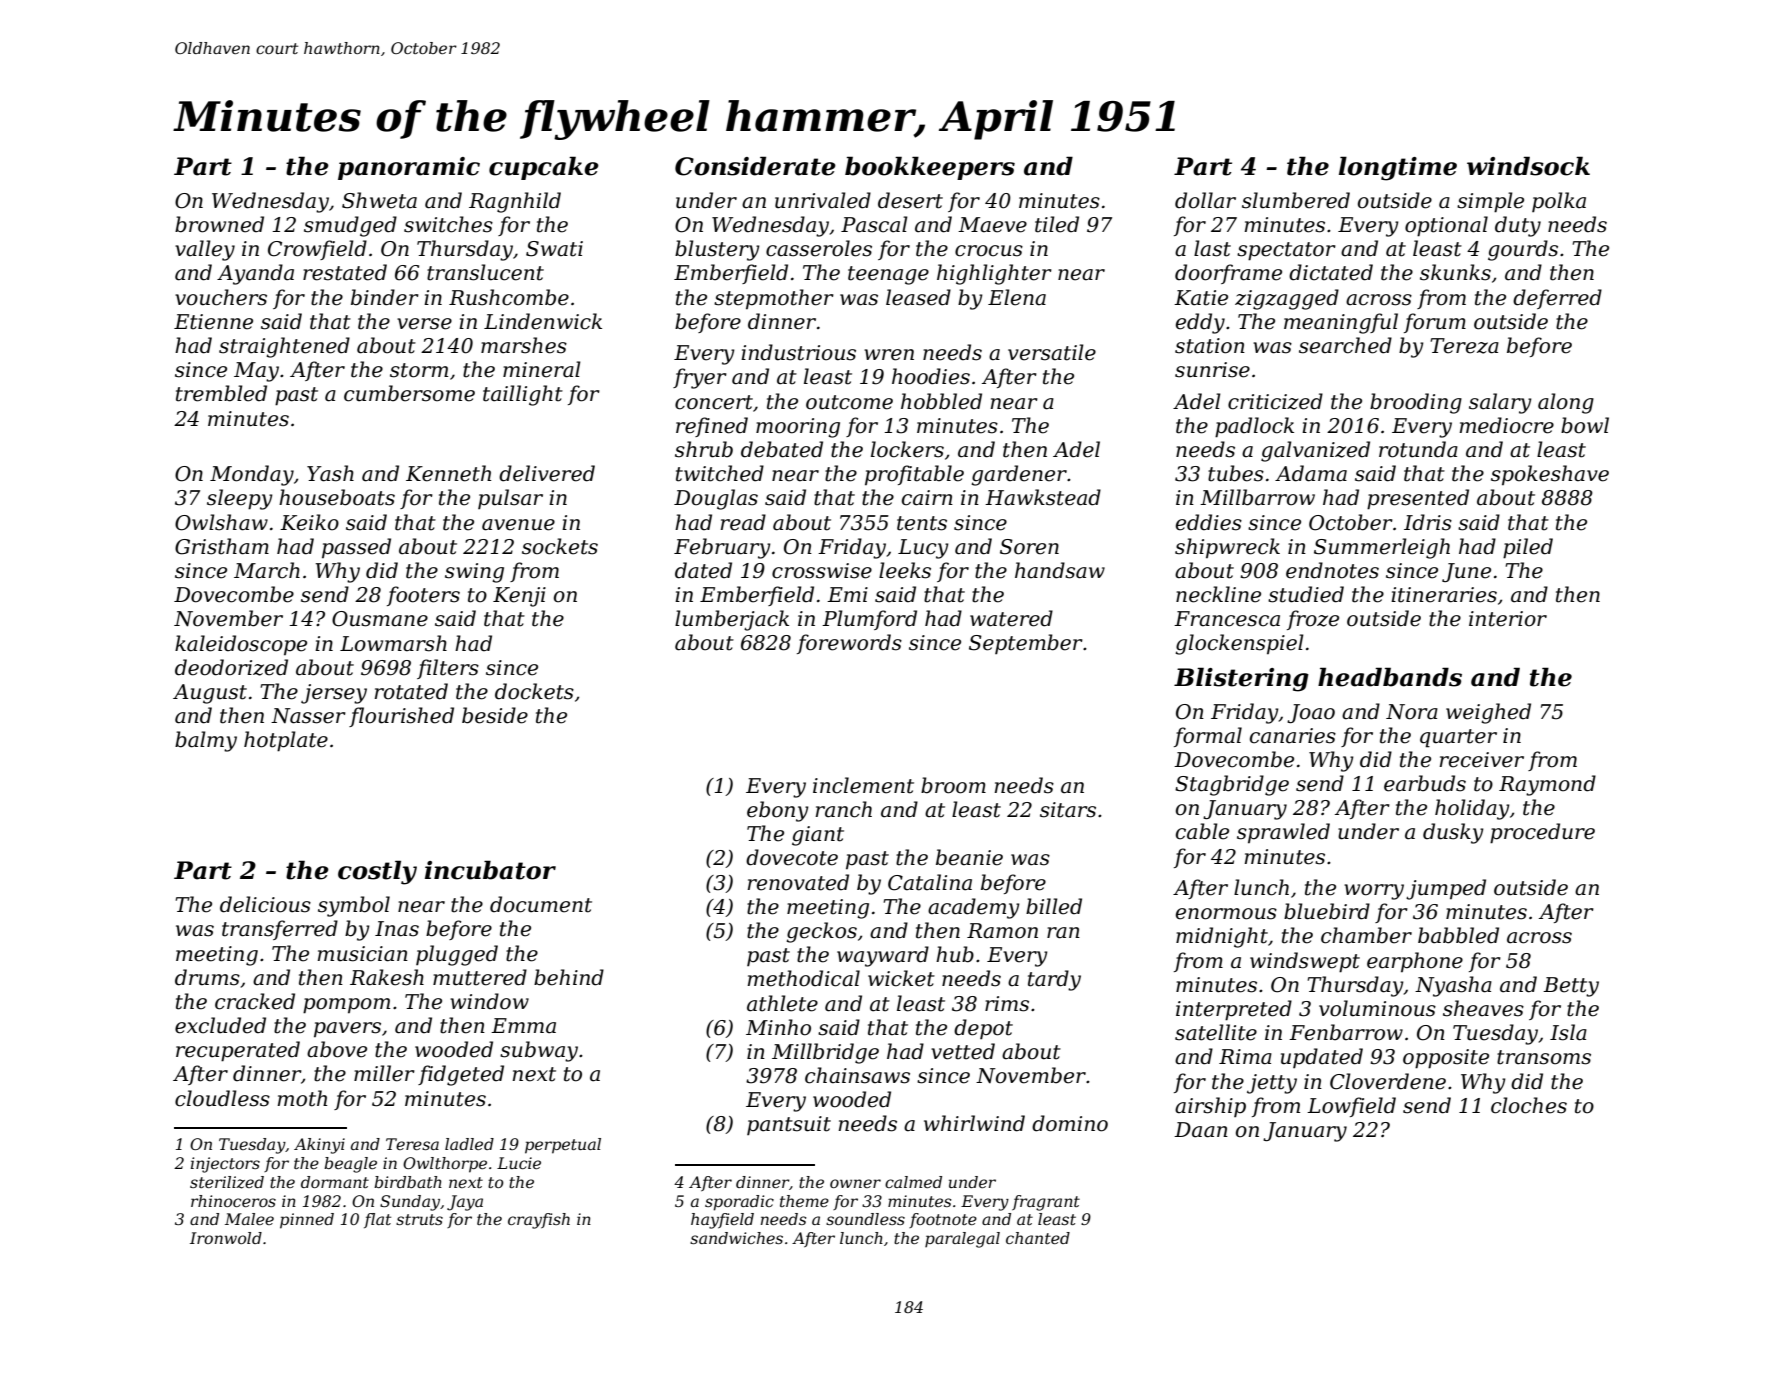  I want to click on document, so click(541, 904).
